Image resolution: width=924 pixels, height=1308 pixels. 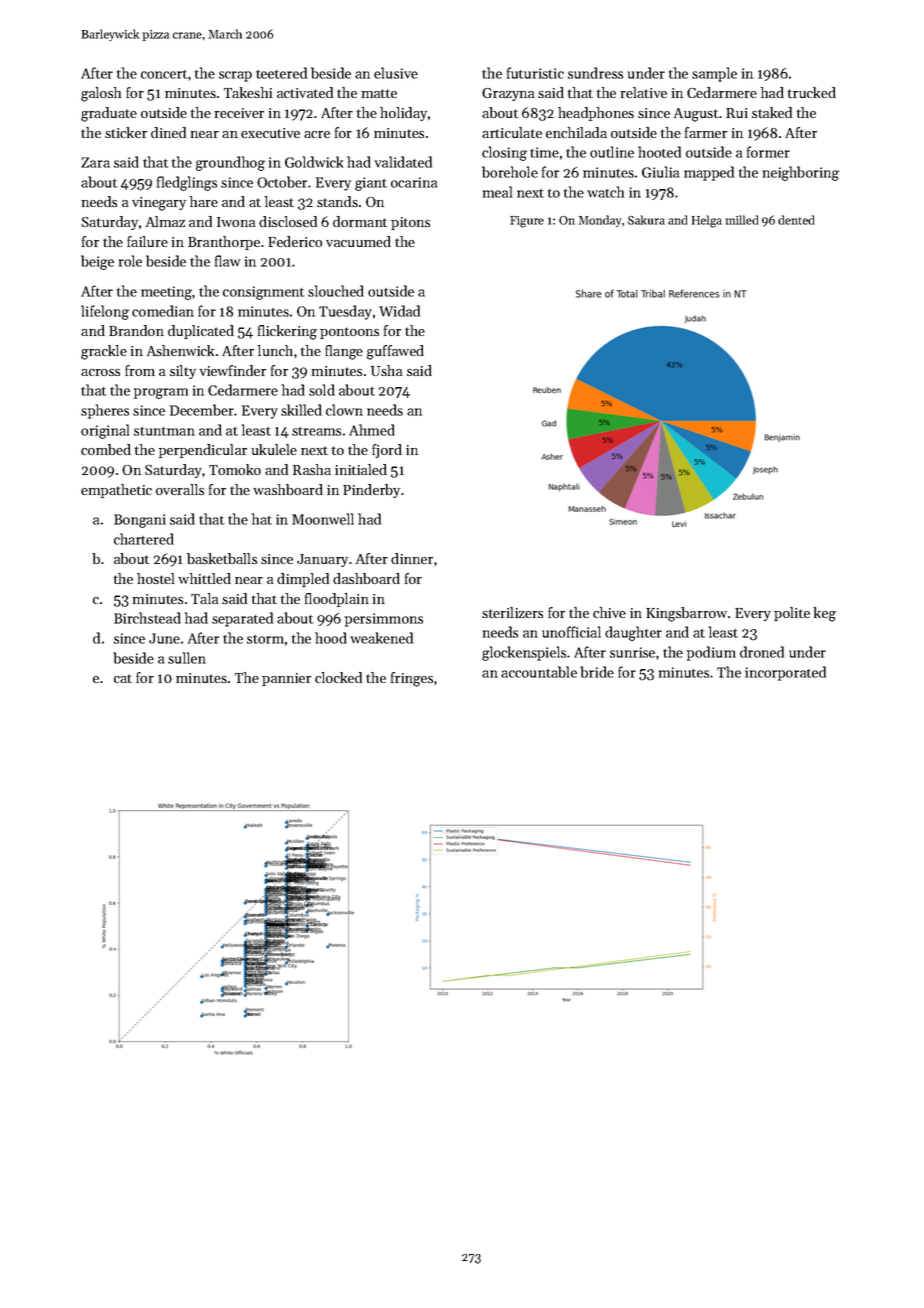 What do you see at coordinates (386, 370) in the screenshot?
I see `Usha` at bounding box center [386, 370].
